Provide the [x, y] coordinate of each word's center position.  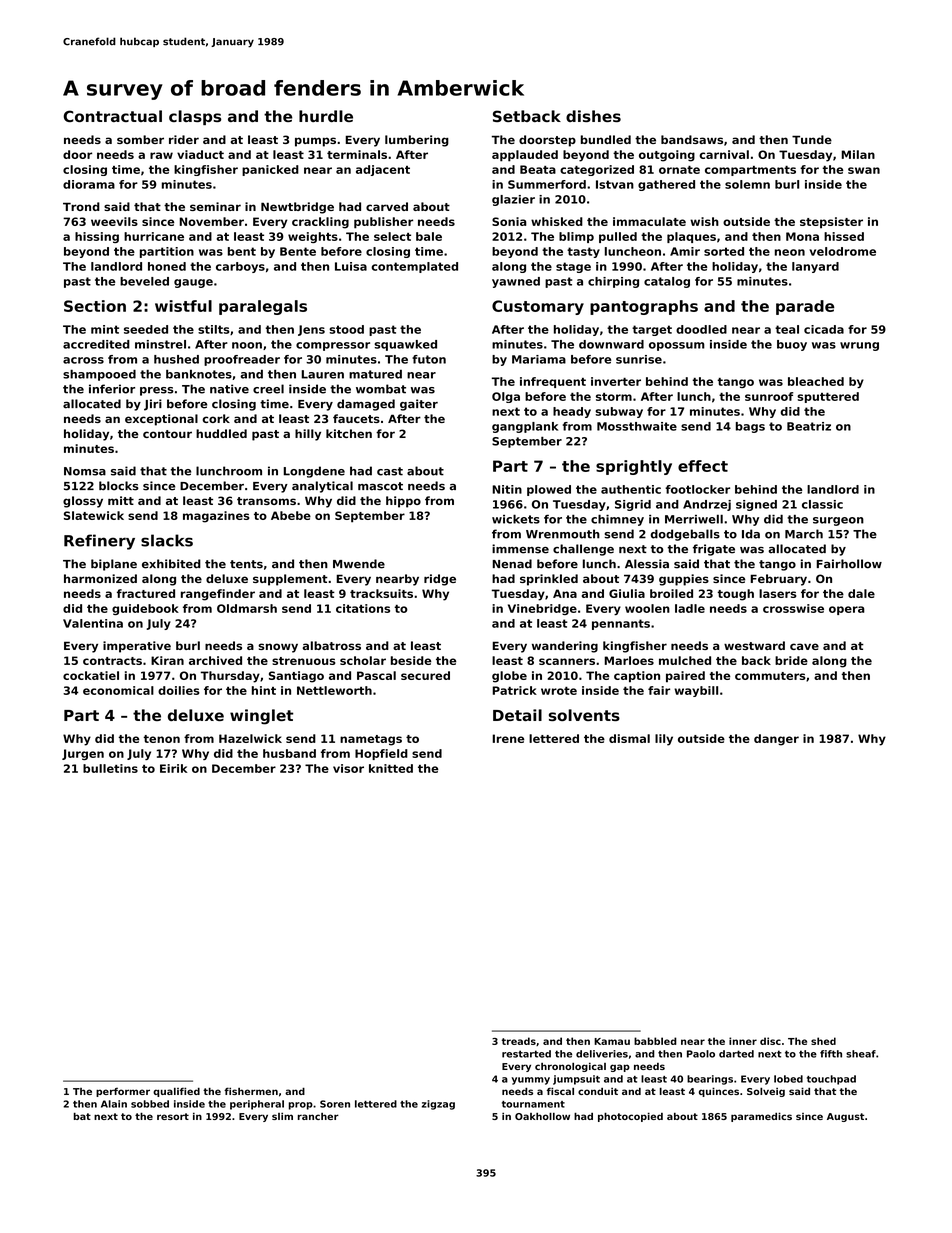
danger [776, 740]
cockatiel [91, 675]
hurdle [326, 116]
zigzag [438, 1105]
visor [348, 768]
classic [822, 504]
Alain [114, 1104]
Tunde [812, 139]
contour [167, 434]
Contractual [112, 116]
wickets [516, 519]
